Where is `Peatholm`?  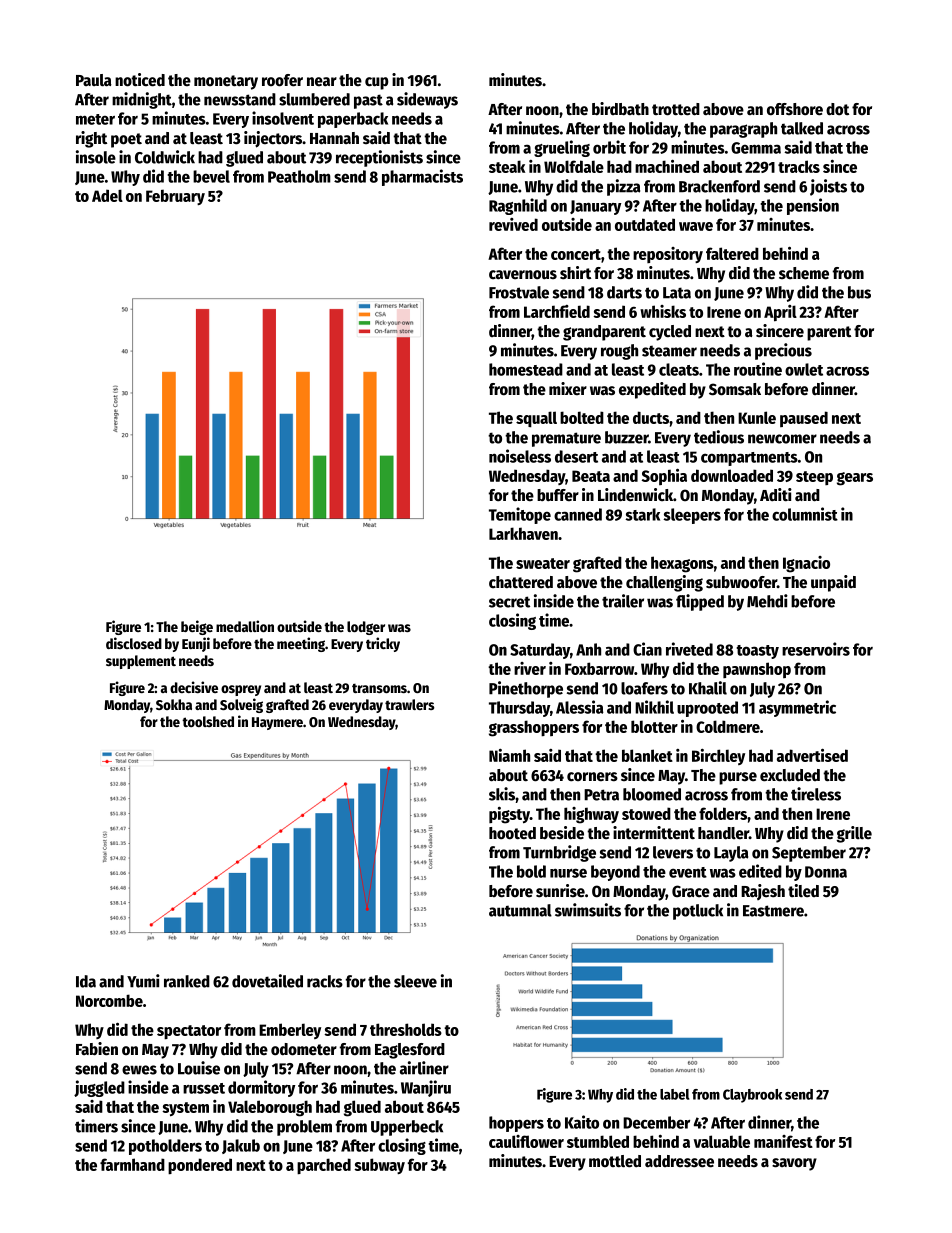
Peatholm is located at coordinates (299, 176).
